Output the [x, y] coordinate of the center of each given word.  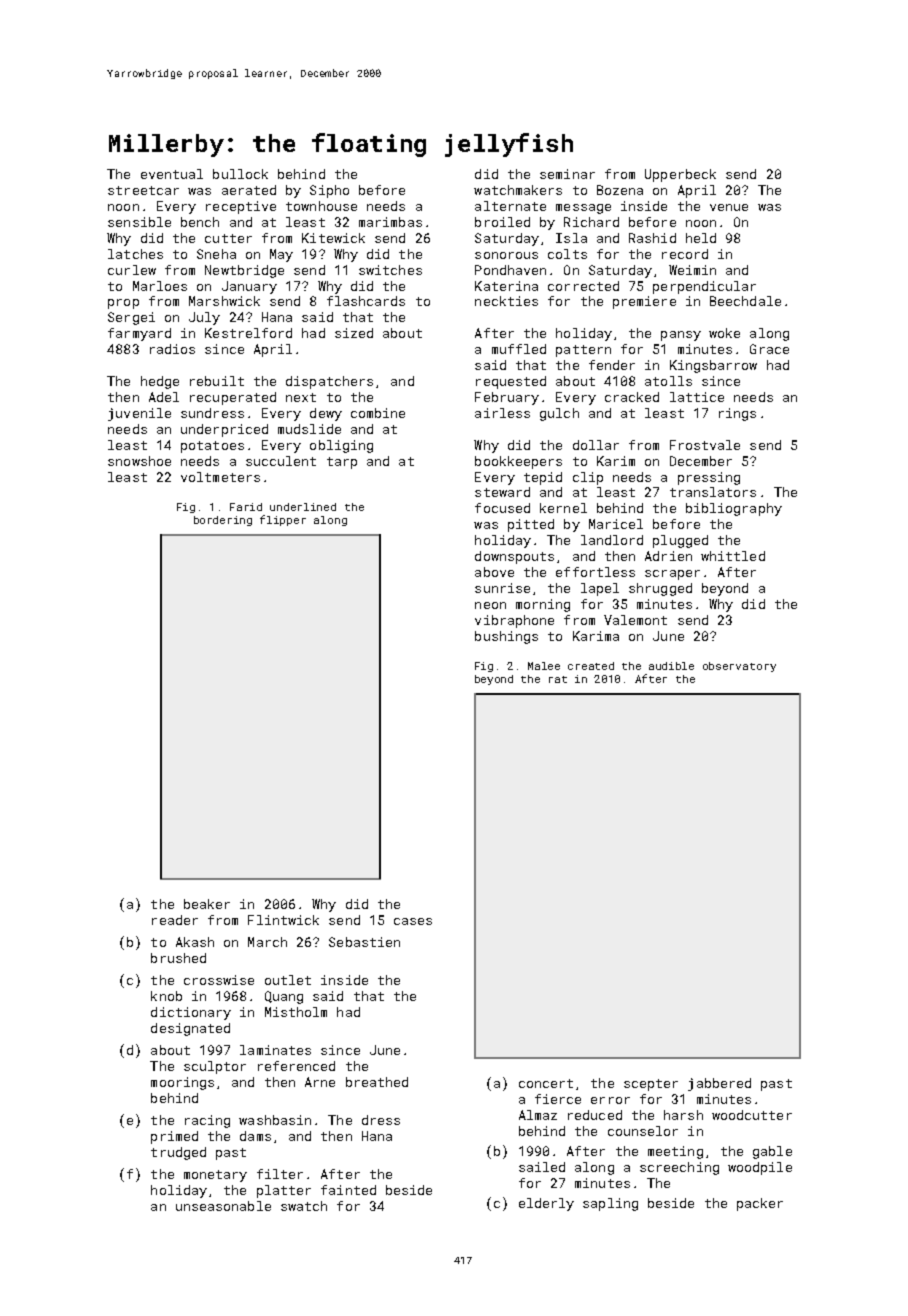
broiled [502, 222]
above [494, 572]
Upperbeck [680, 175]
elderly [546, 1204]
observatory [739, 667]
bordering [223, 521]
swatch [304, 1206]
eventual [172, 174]
